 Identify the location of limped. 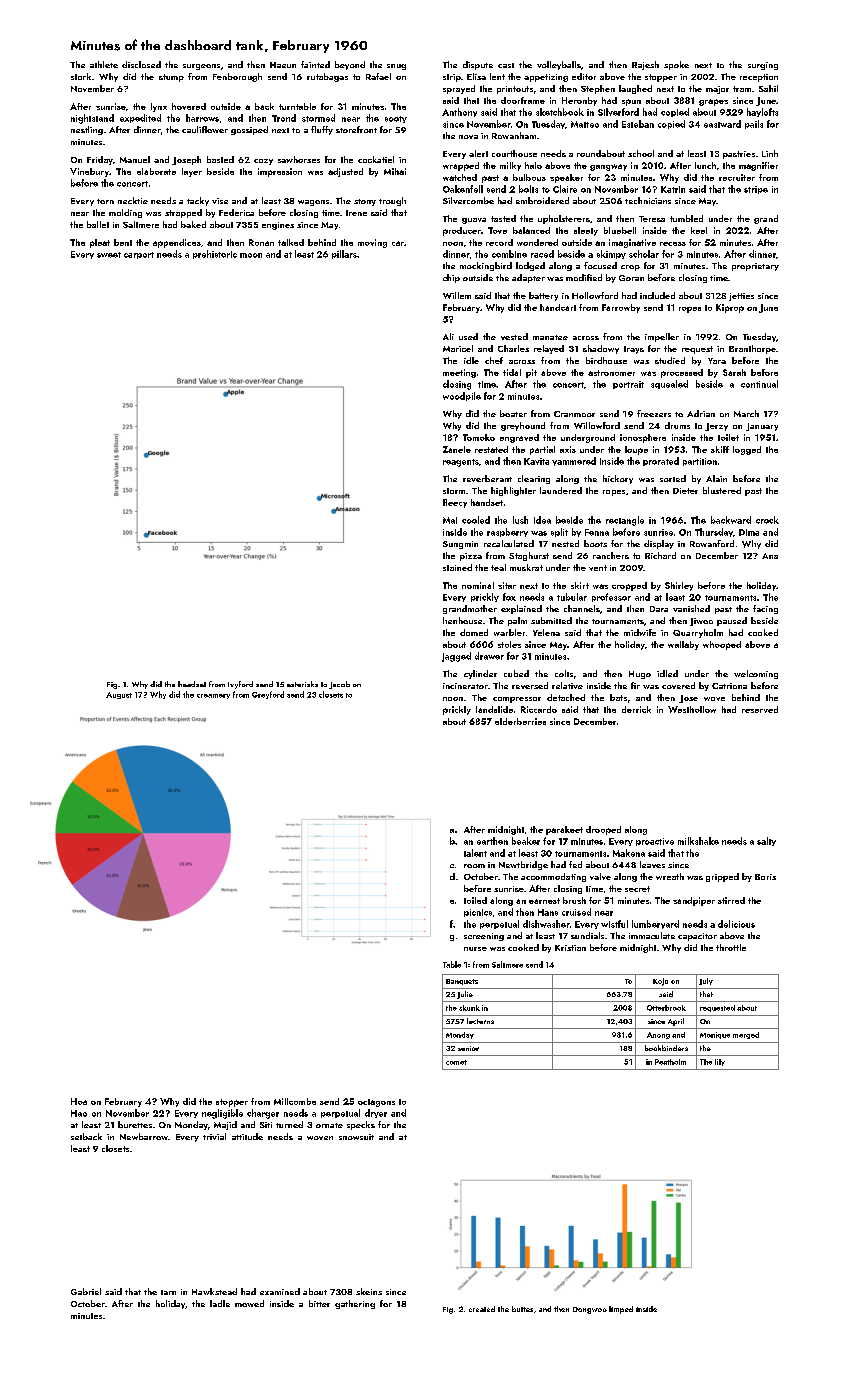
(621, 1310).
